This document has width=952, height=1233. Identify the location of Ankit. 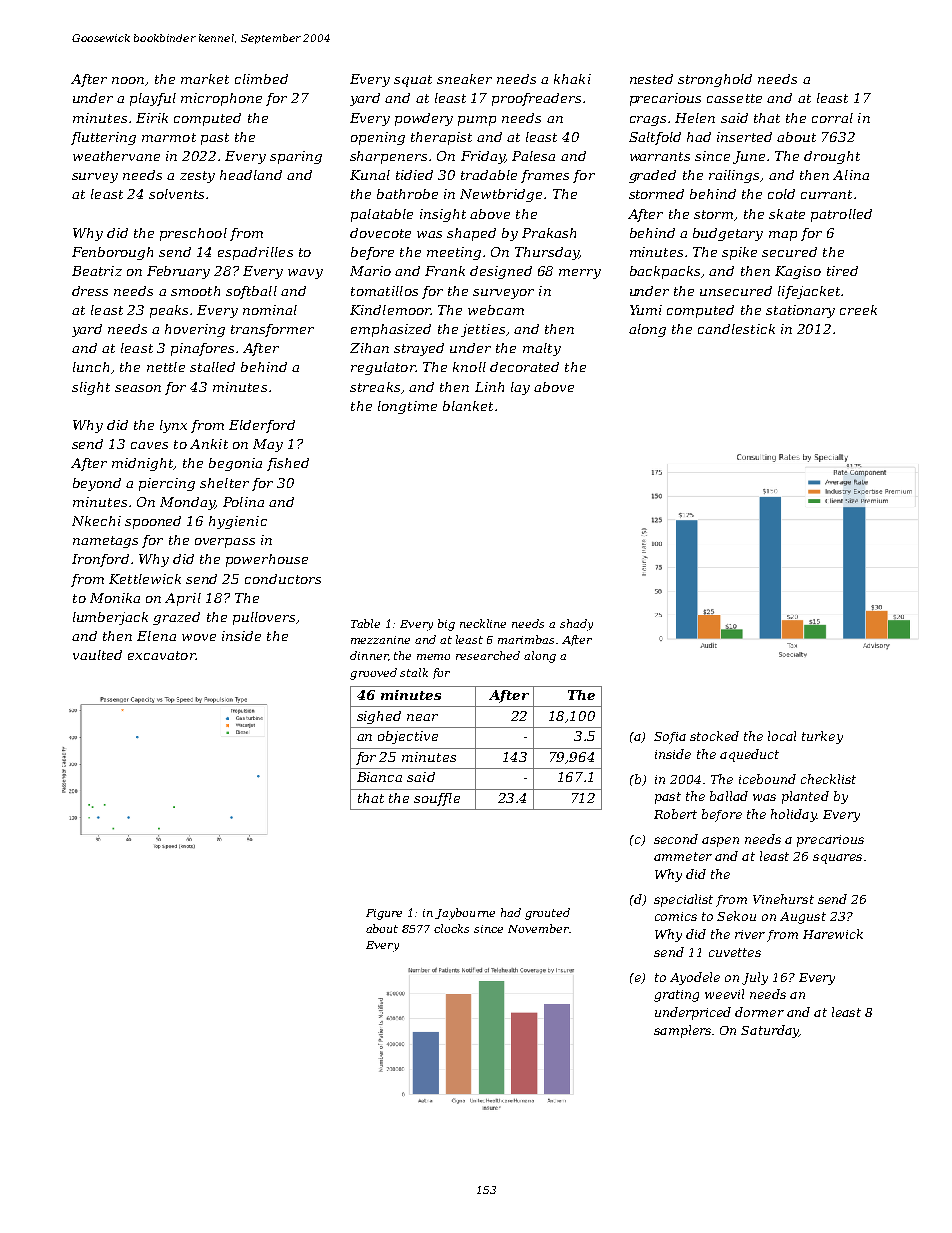
(209, 444).
